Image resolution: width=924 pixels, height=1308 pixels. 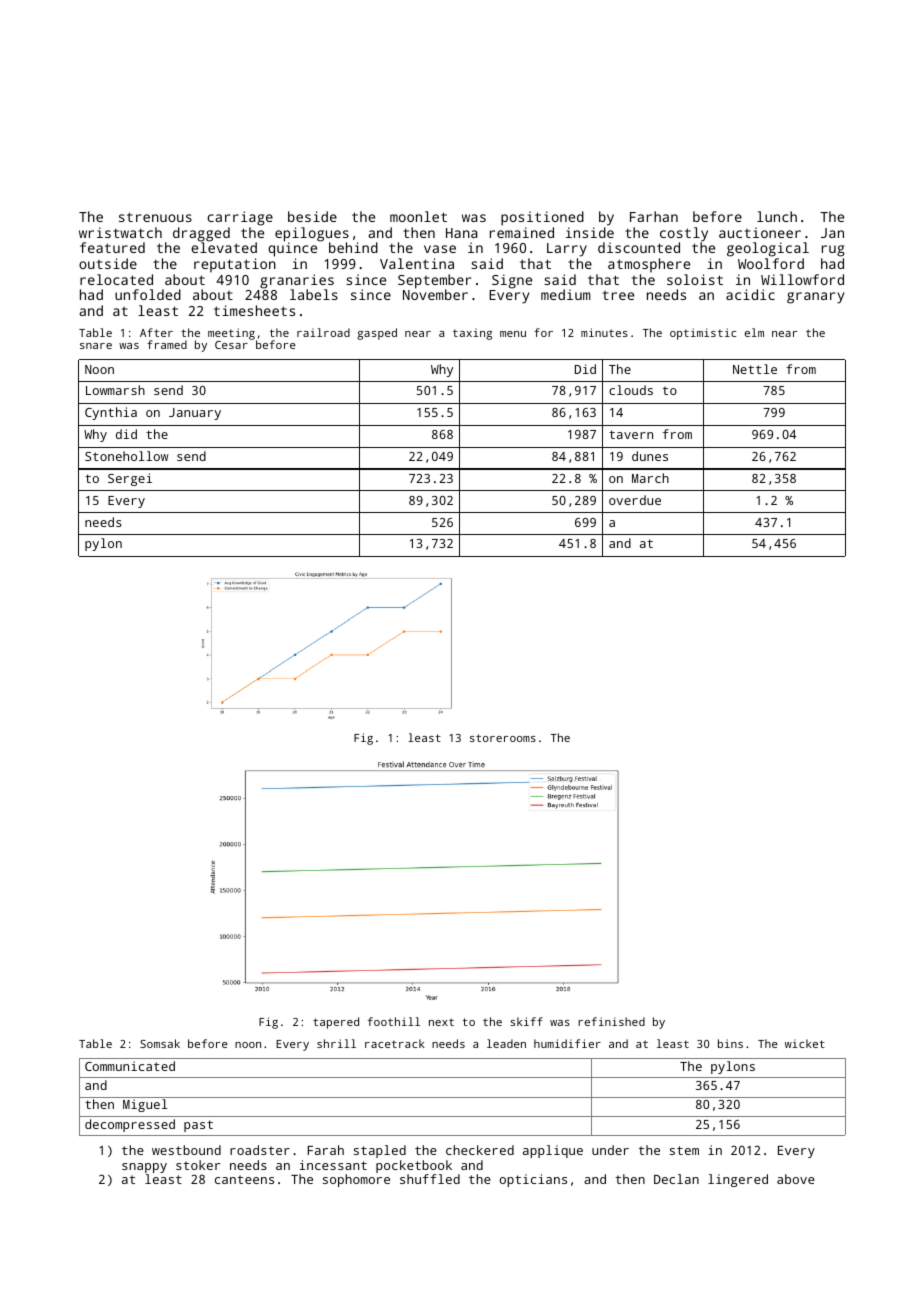 What do you see at coordinates (231, 345) in the screenshot?
I see `Cesar` at bounding box center [231, 345].
